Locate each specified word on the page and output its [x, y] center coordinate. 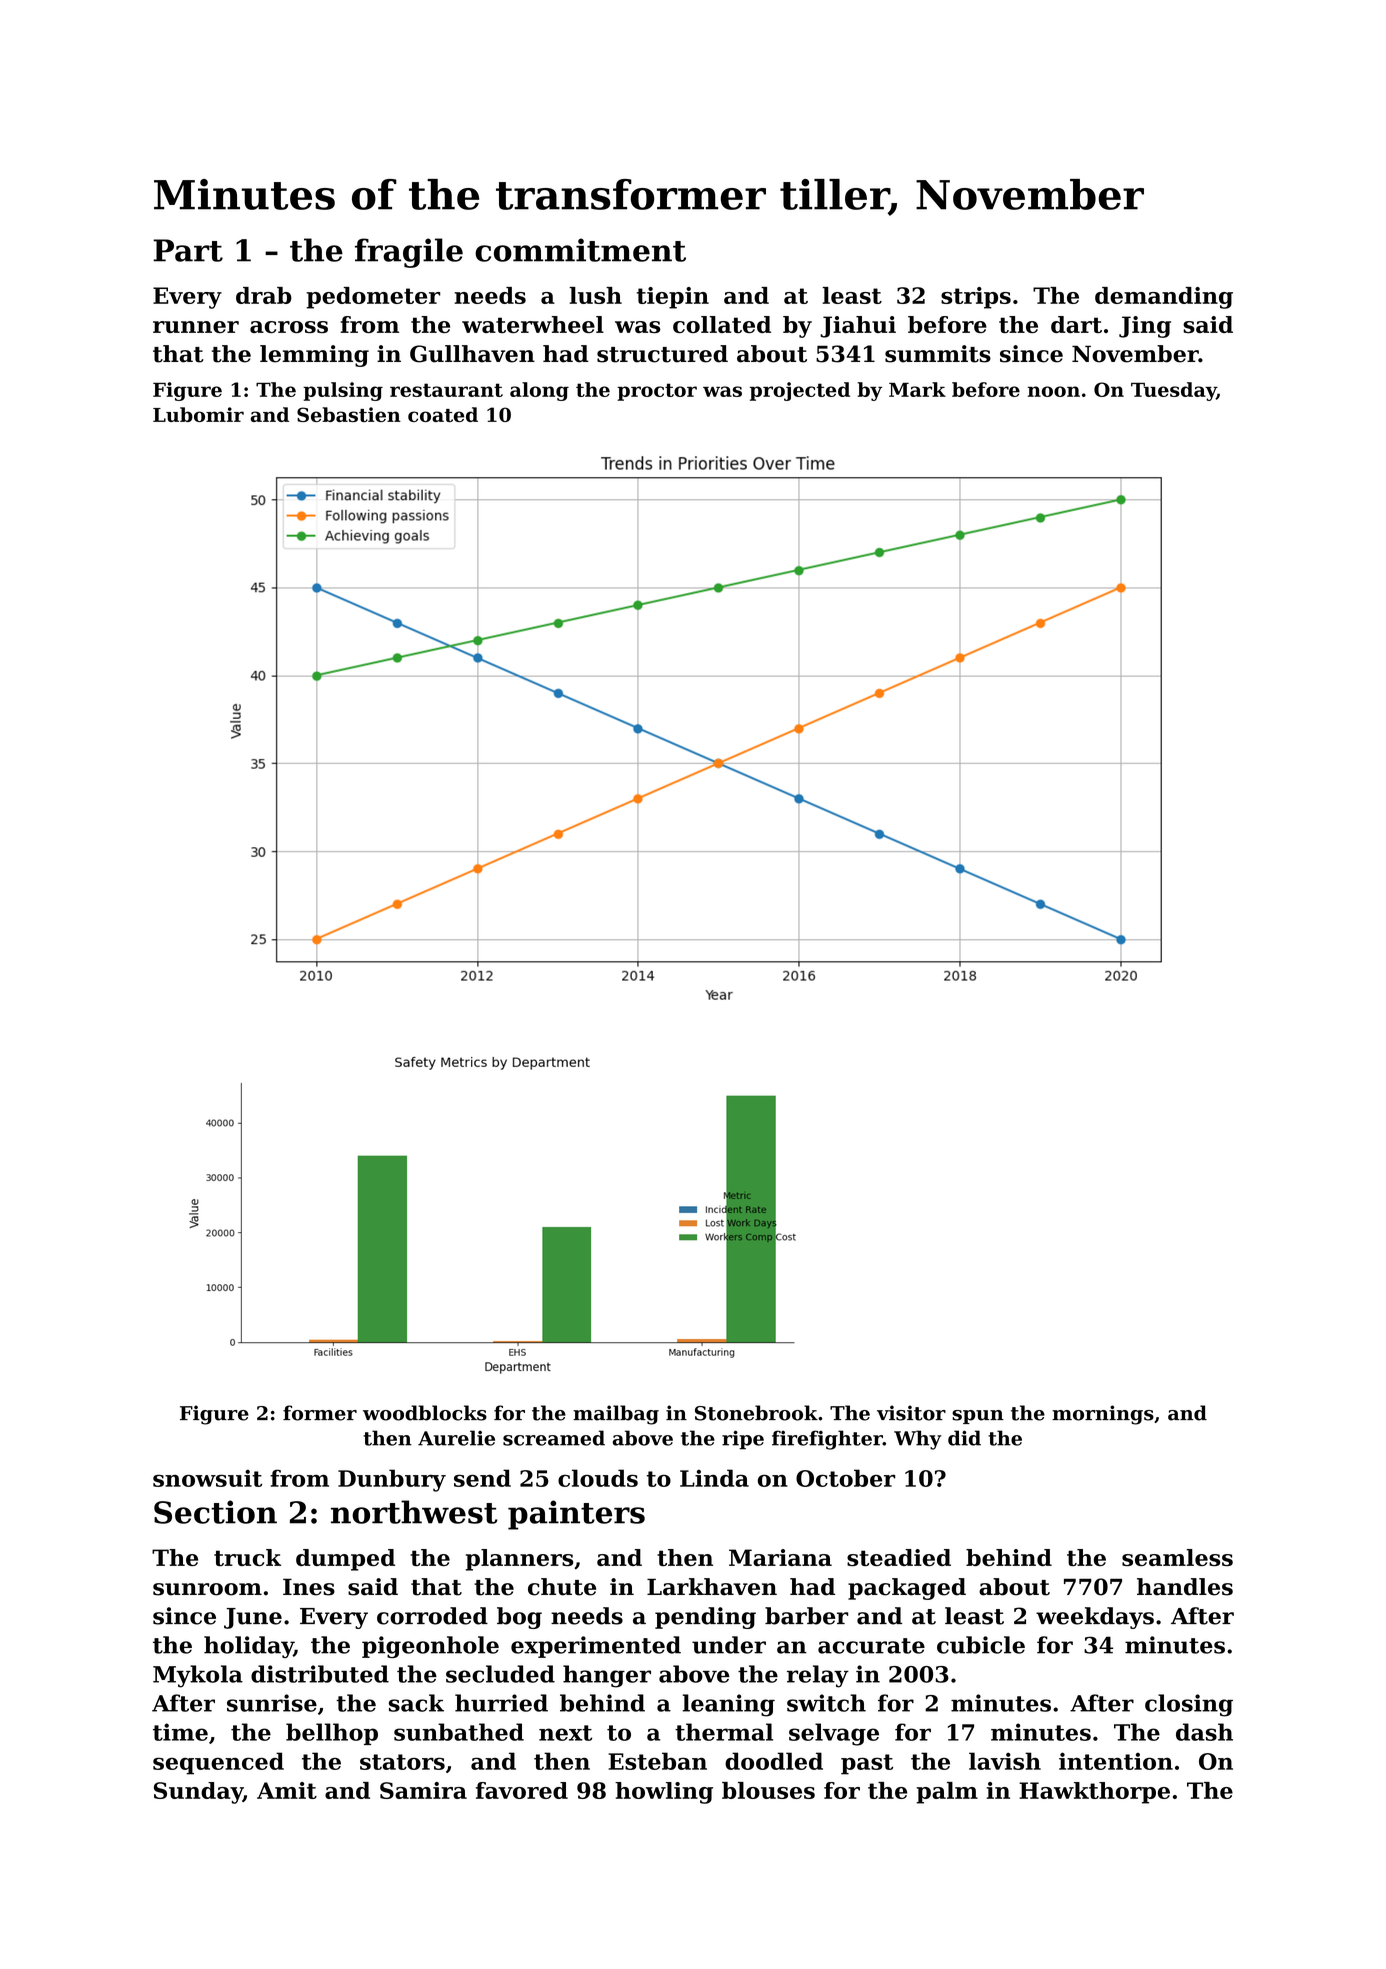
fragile [409, 253]
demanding [1164, 298]
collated [722, 324]
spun [978, 1417]
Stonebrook [756, 1413]
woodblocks [425, 1413]
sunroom [207, 1589]
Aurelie [456, 1438]
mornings [1103, 1415]
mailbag [616, 1415]
